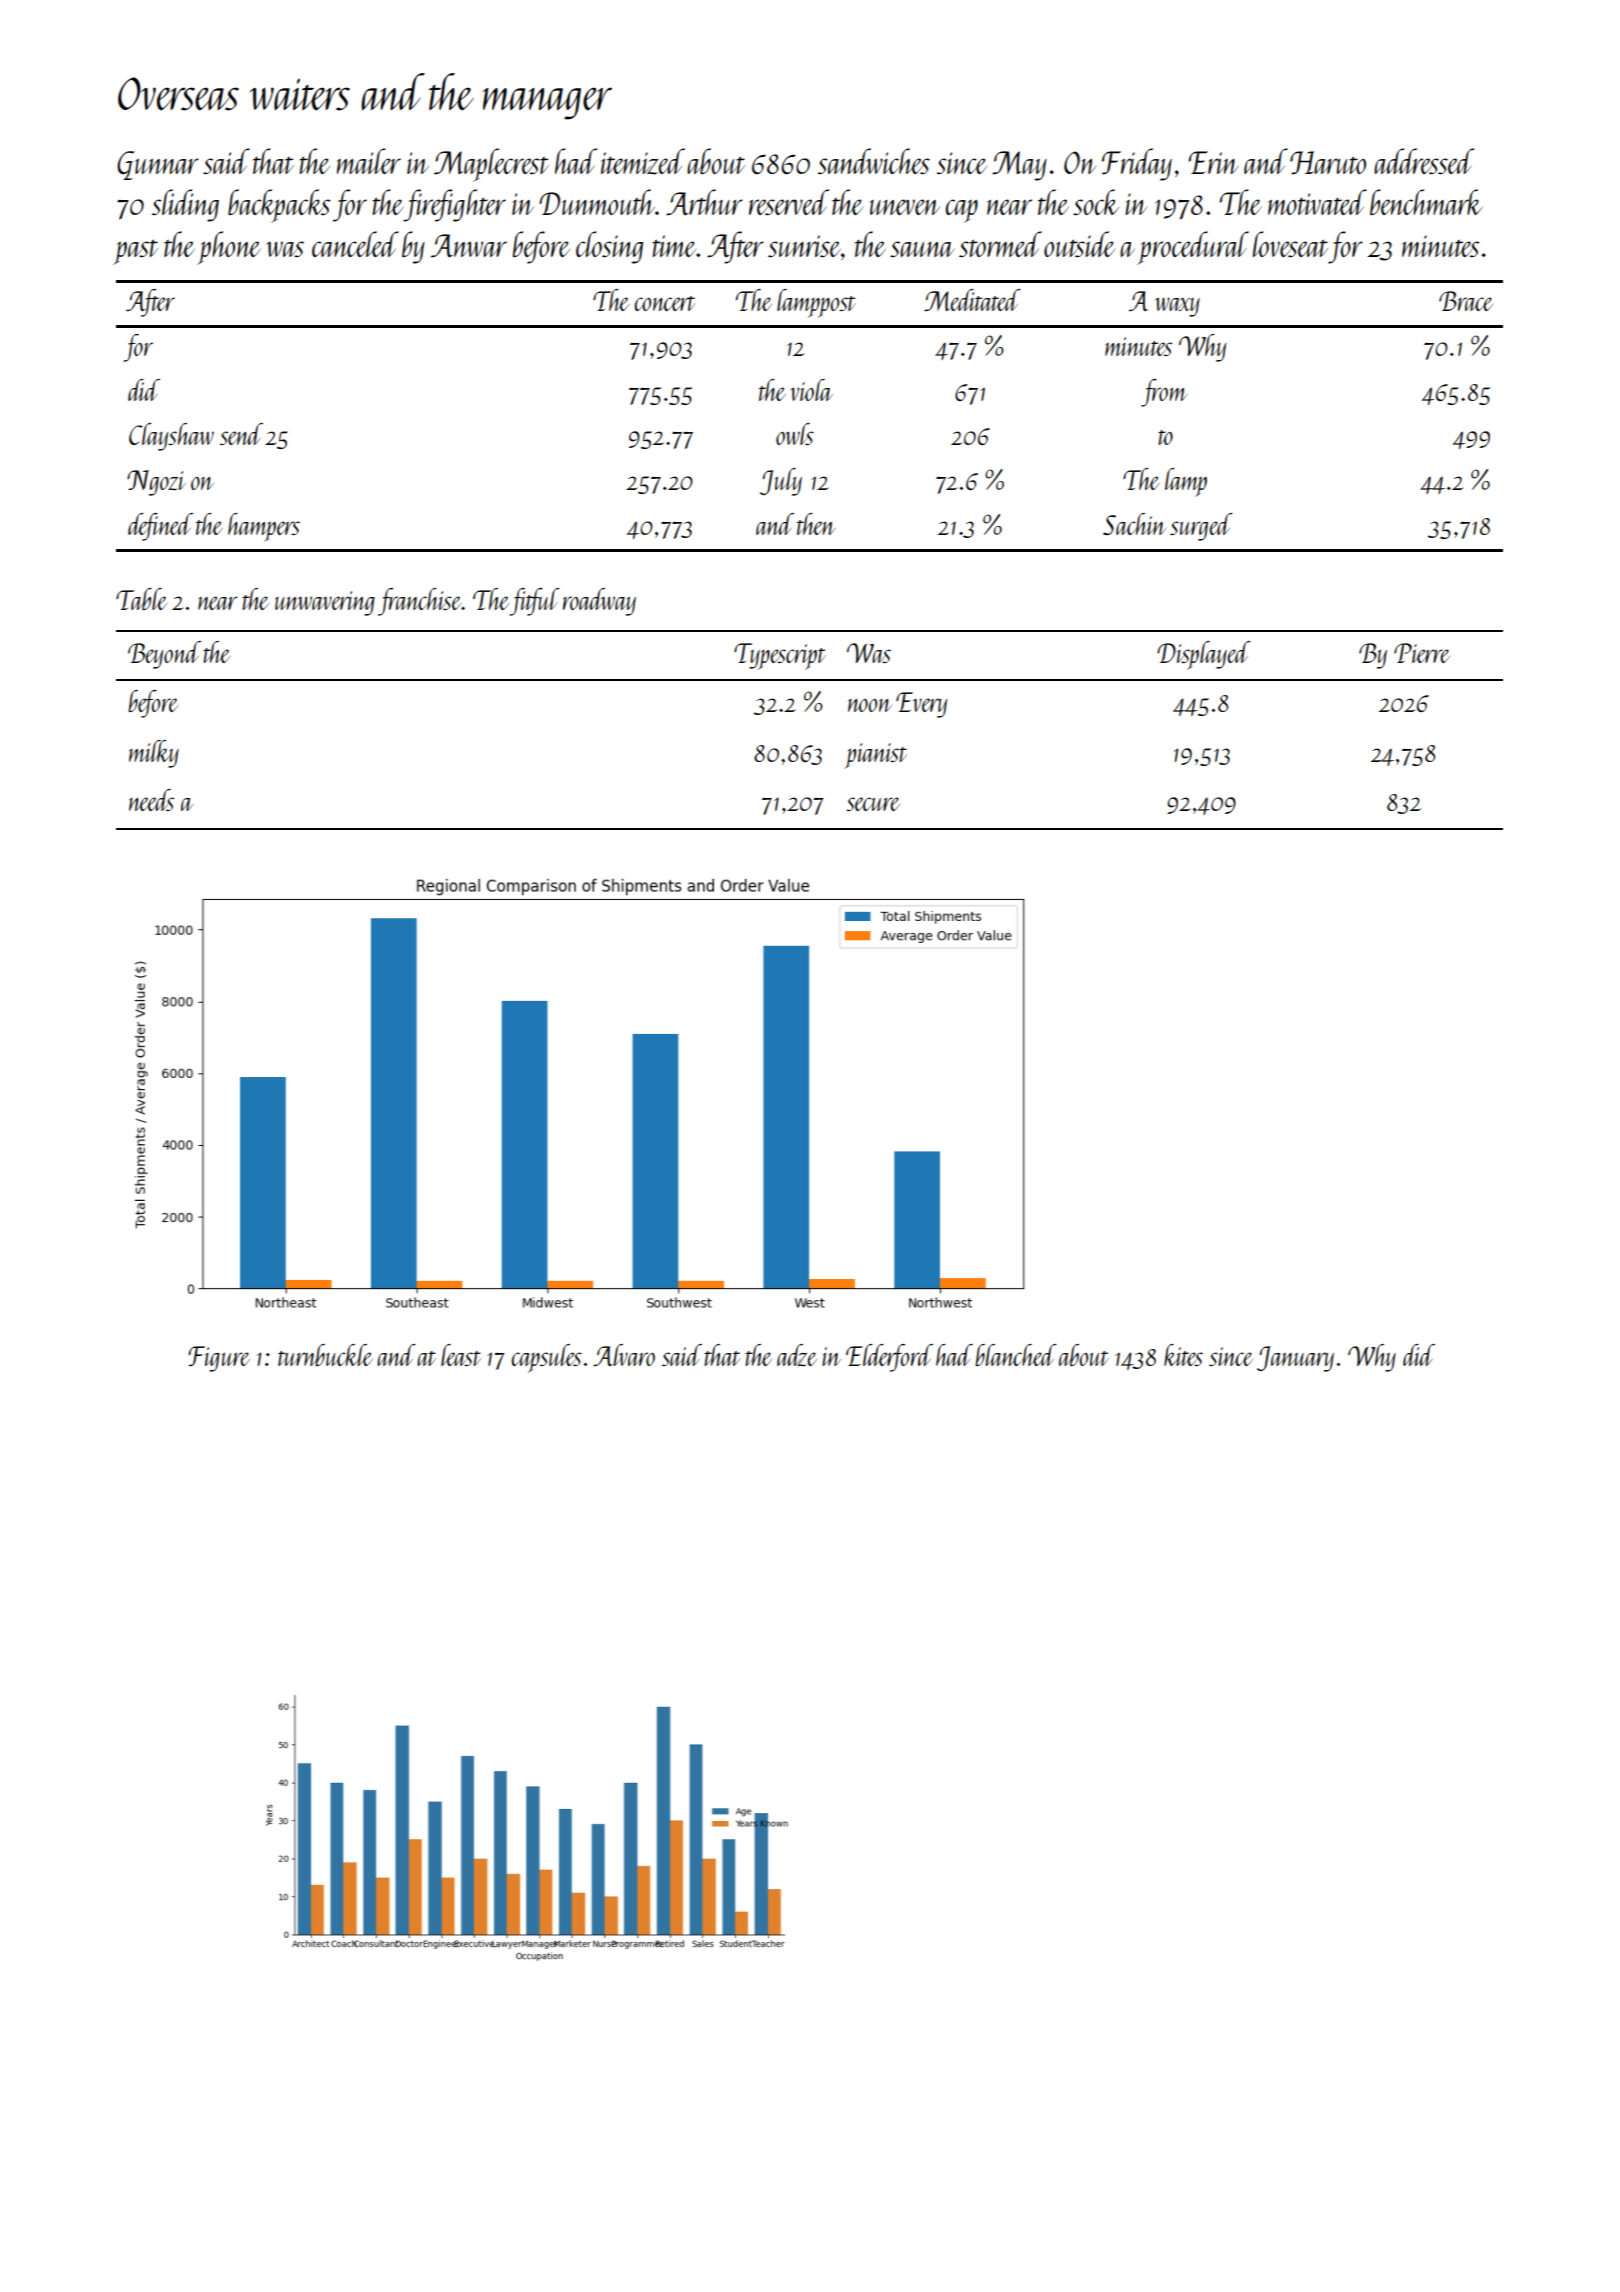 The height and width of the screenshot is (2292, 1620). What do you see at coordinates (1183, 1355) in the screenshot?
I see `kites` at bounding box center [1183, 1355].
